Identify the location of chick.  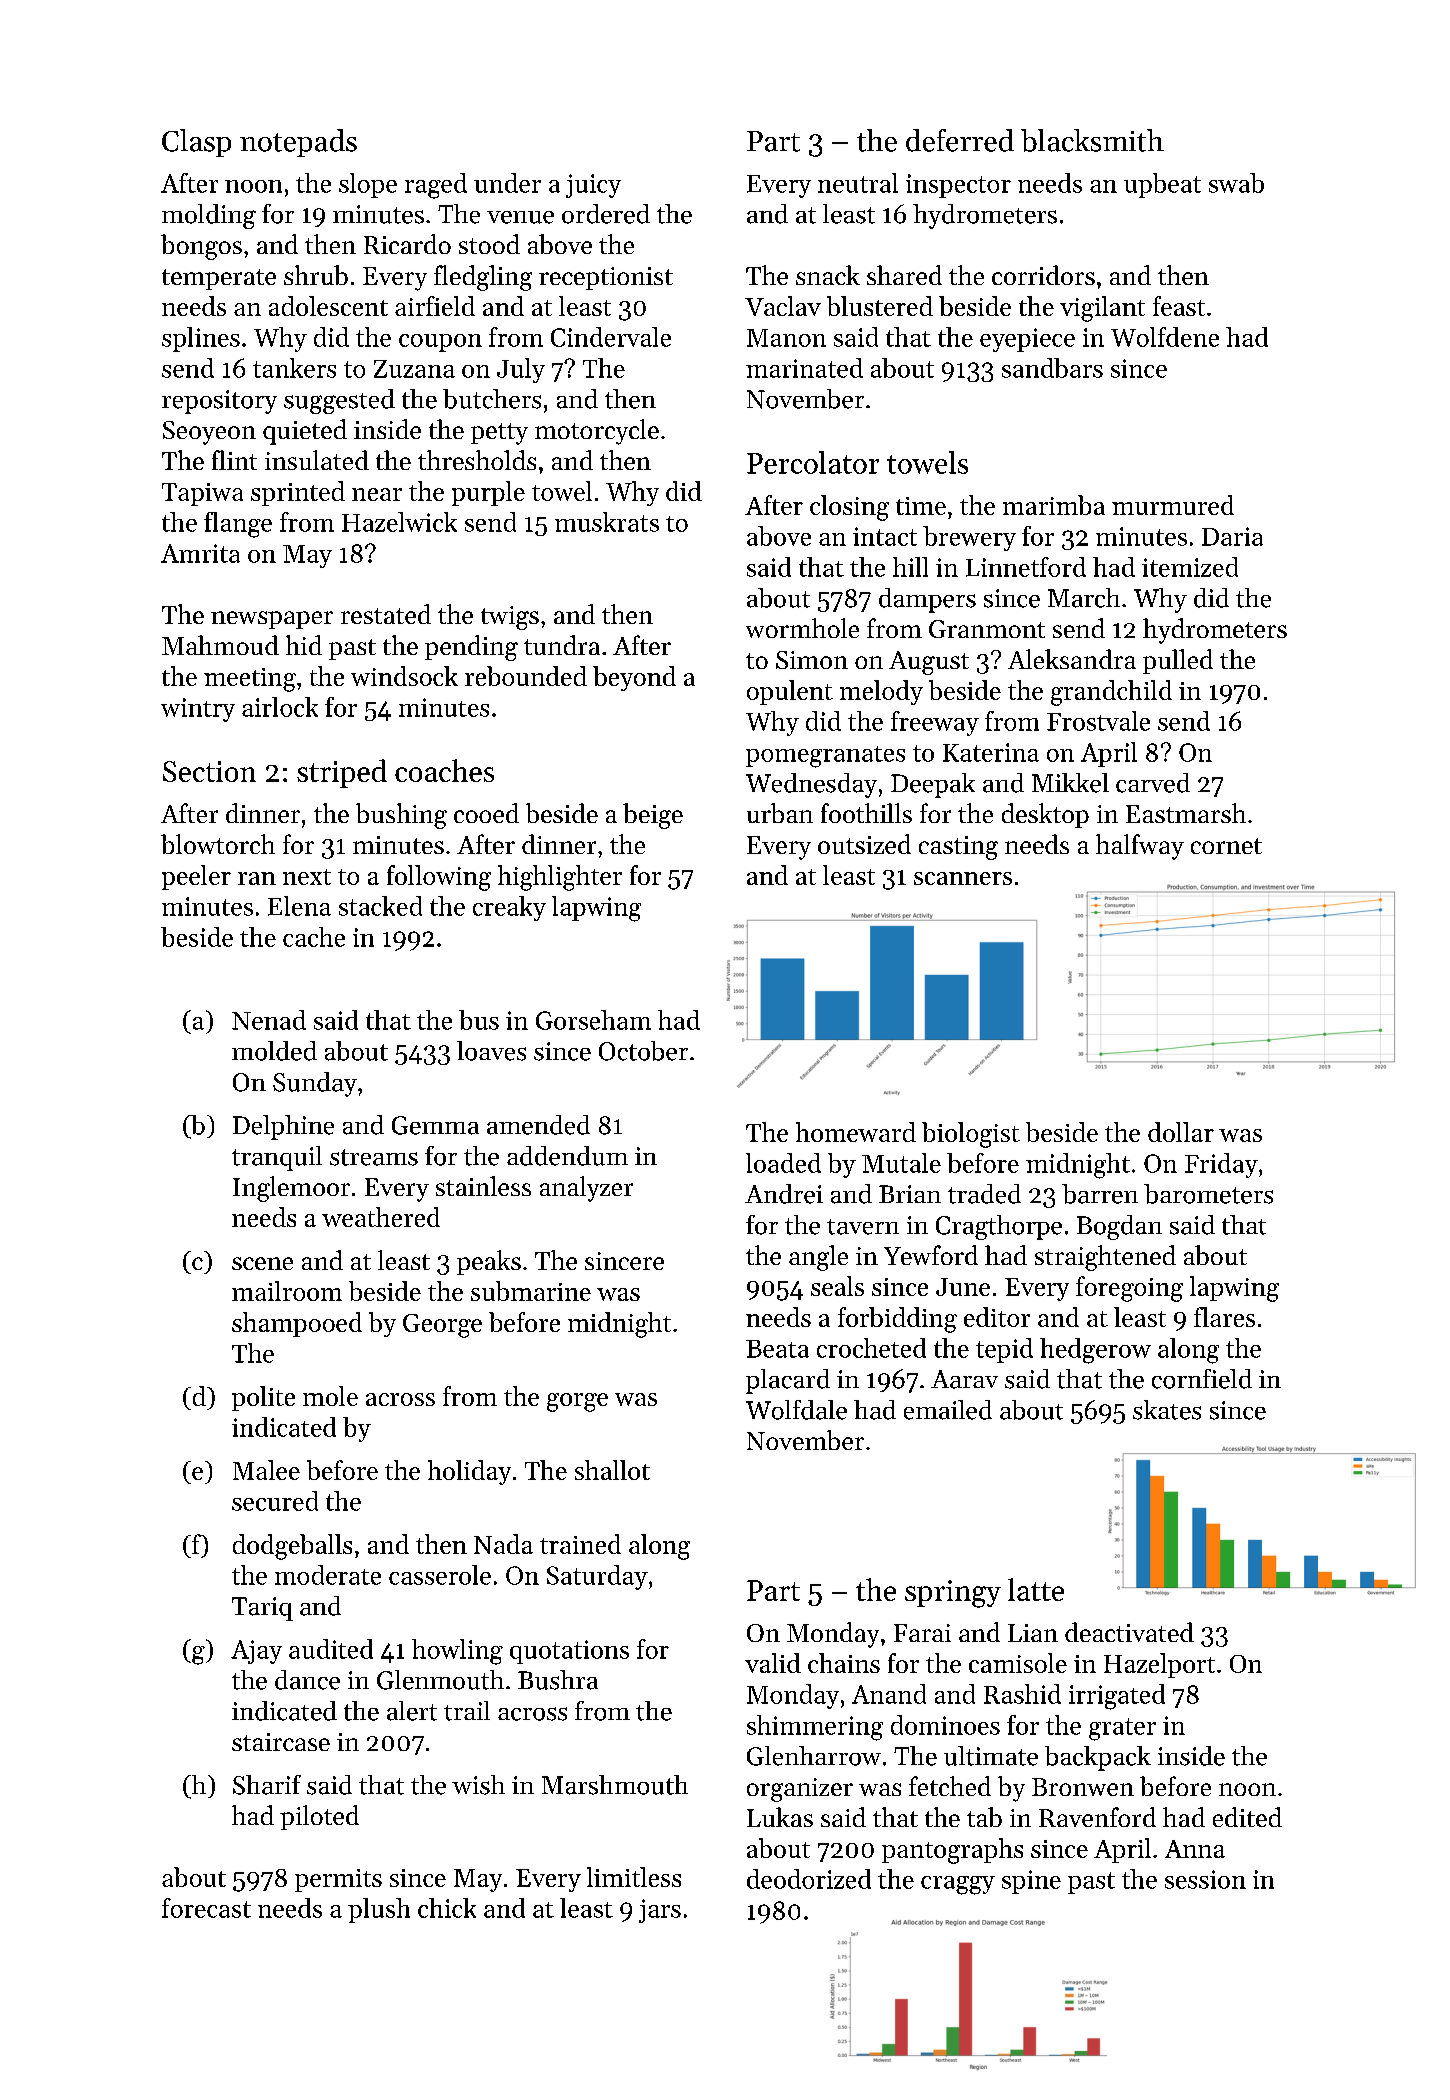
(447, 1908).
